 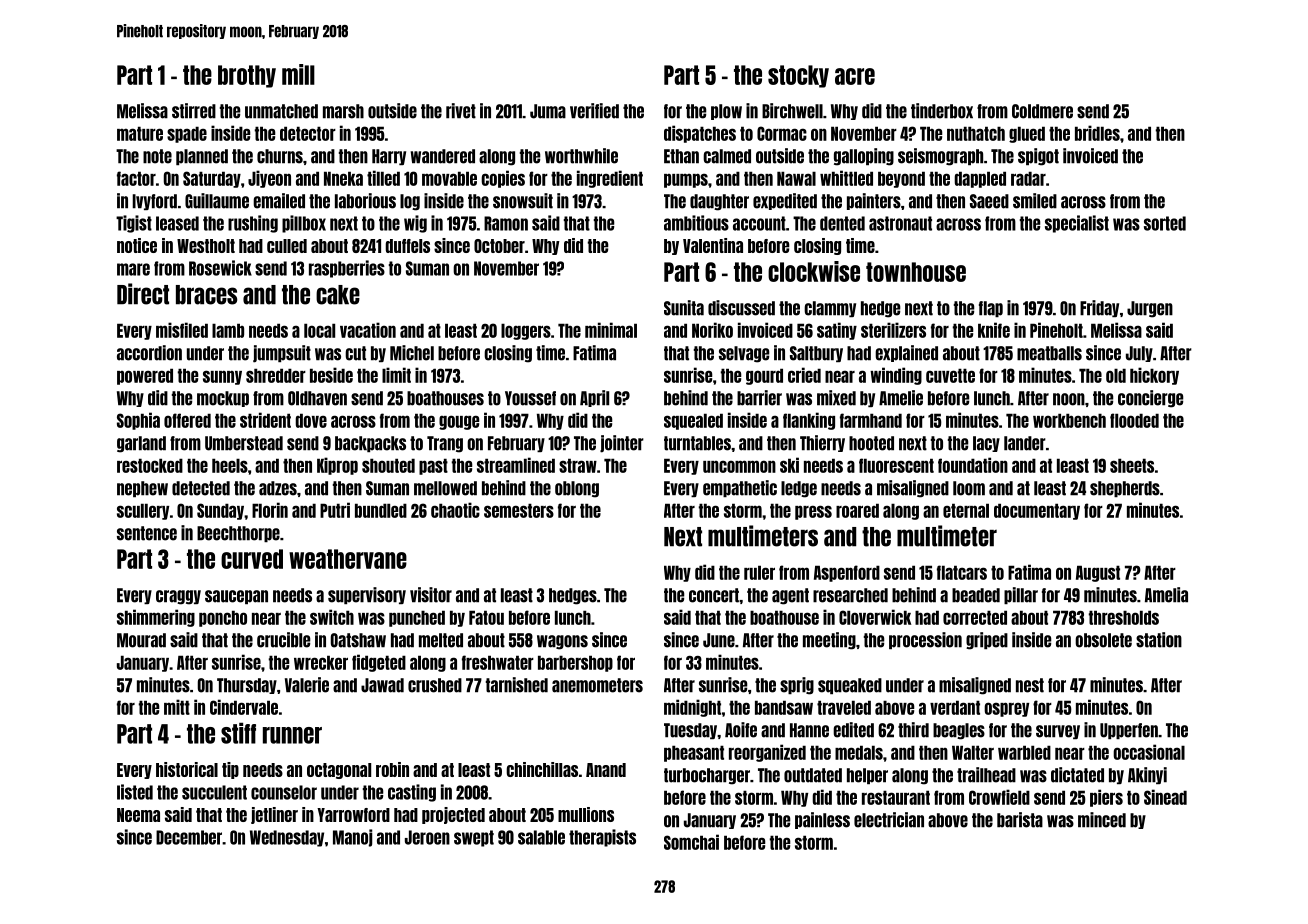 What do you see at coordinates (691, 842) in the screenshot?
I see `Somchai` at bounding box center [691, 842].
